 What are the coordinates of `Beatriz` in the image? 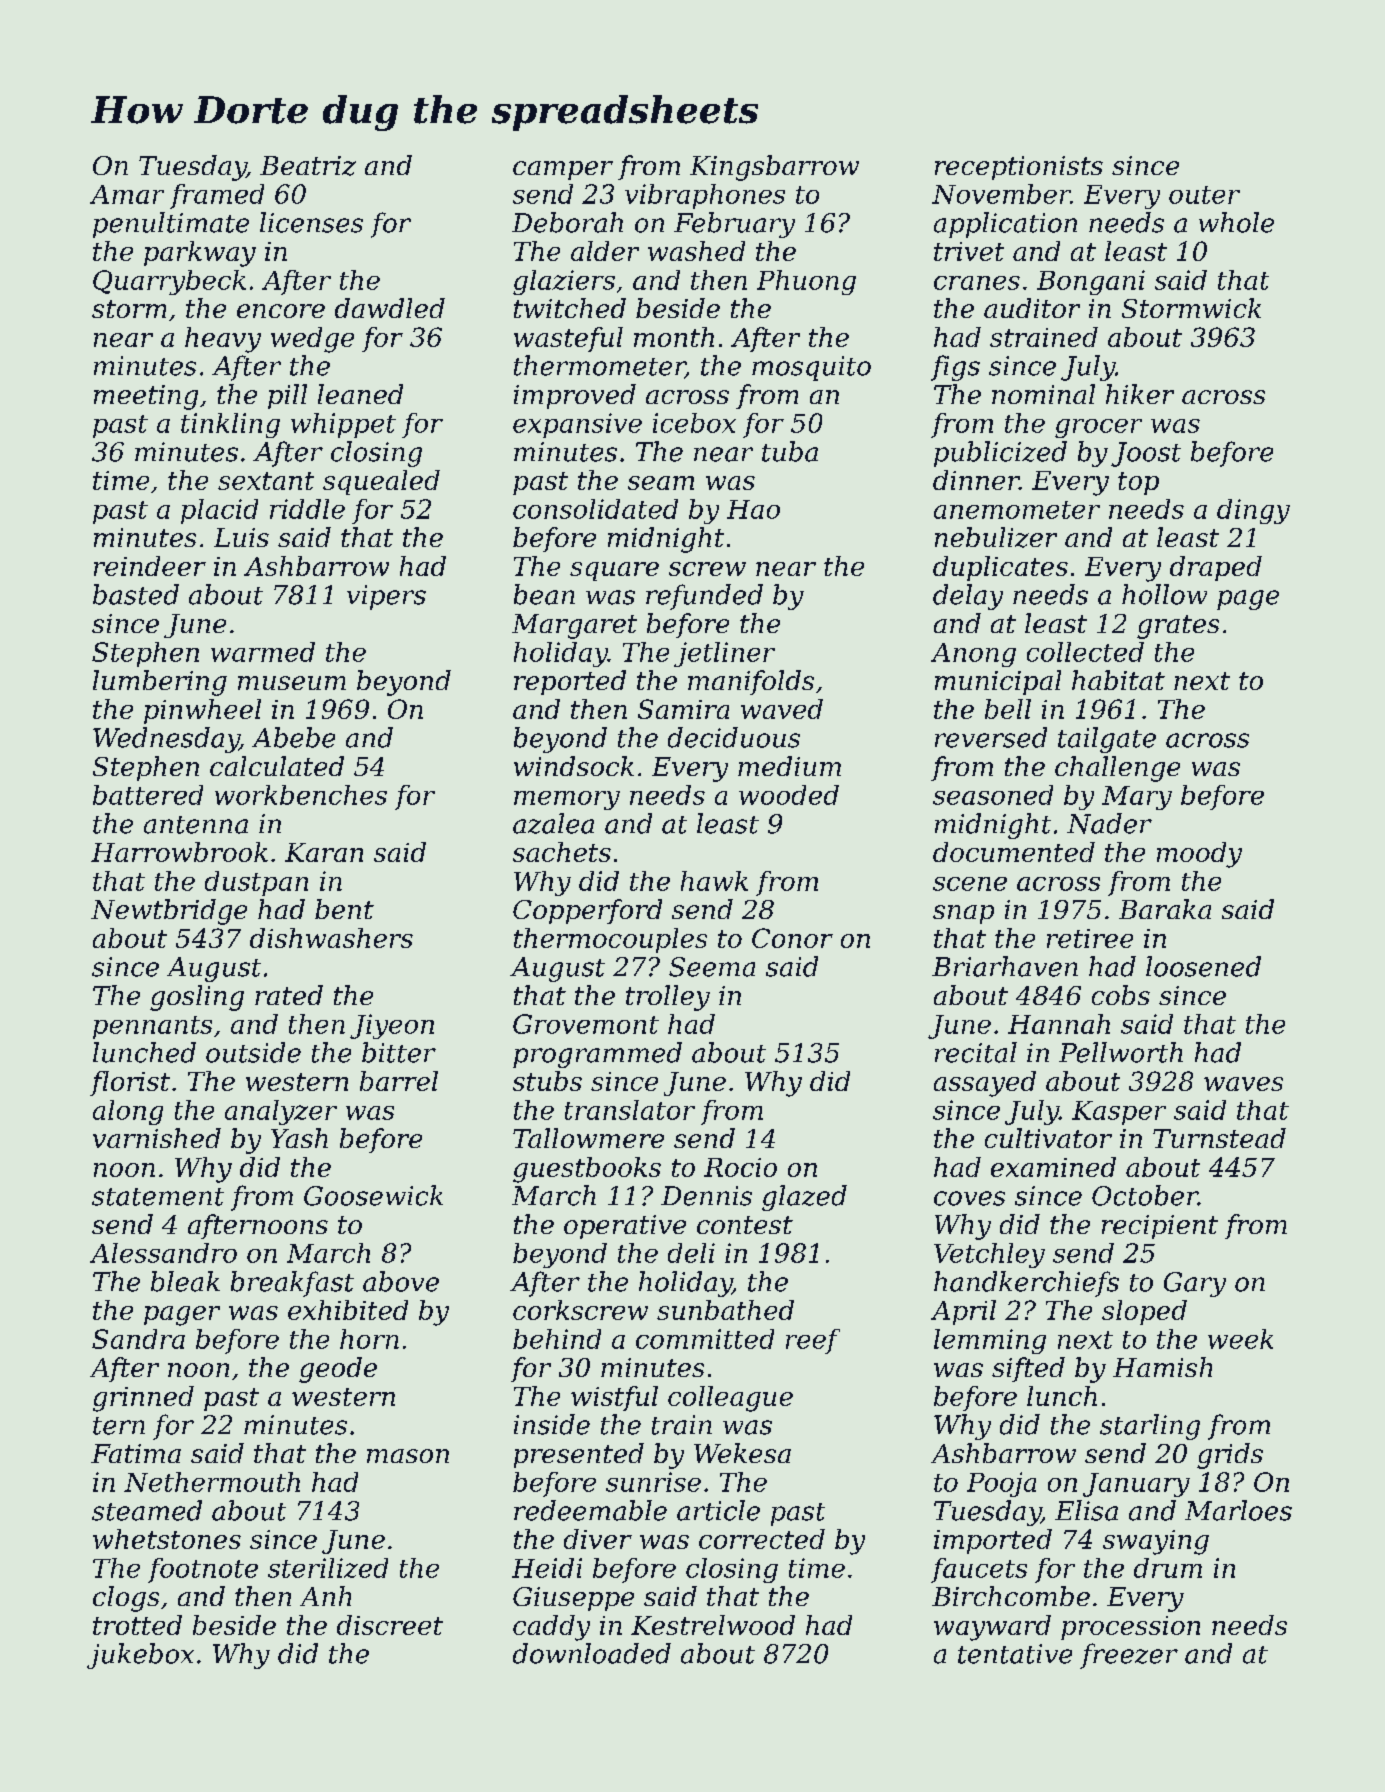 It's located at (308, 166).
